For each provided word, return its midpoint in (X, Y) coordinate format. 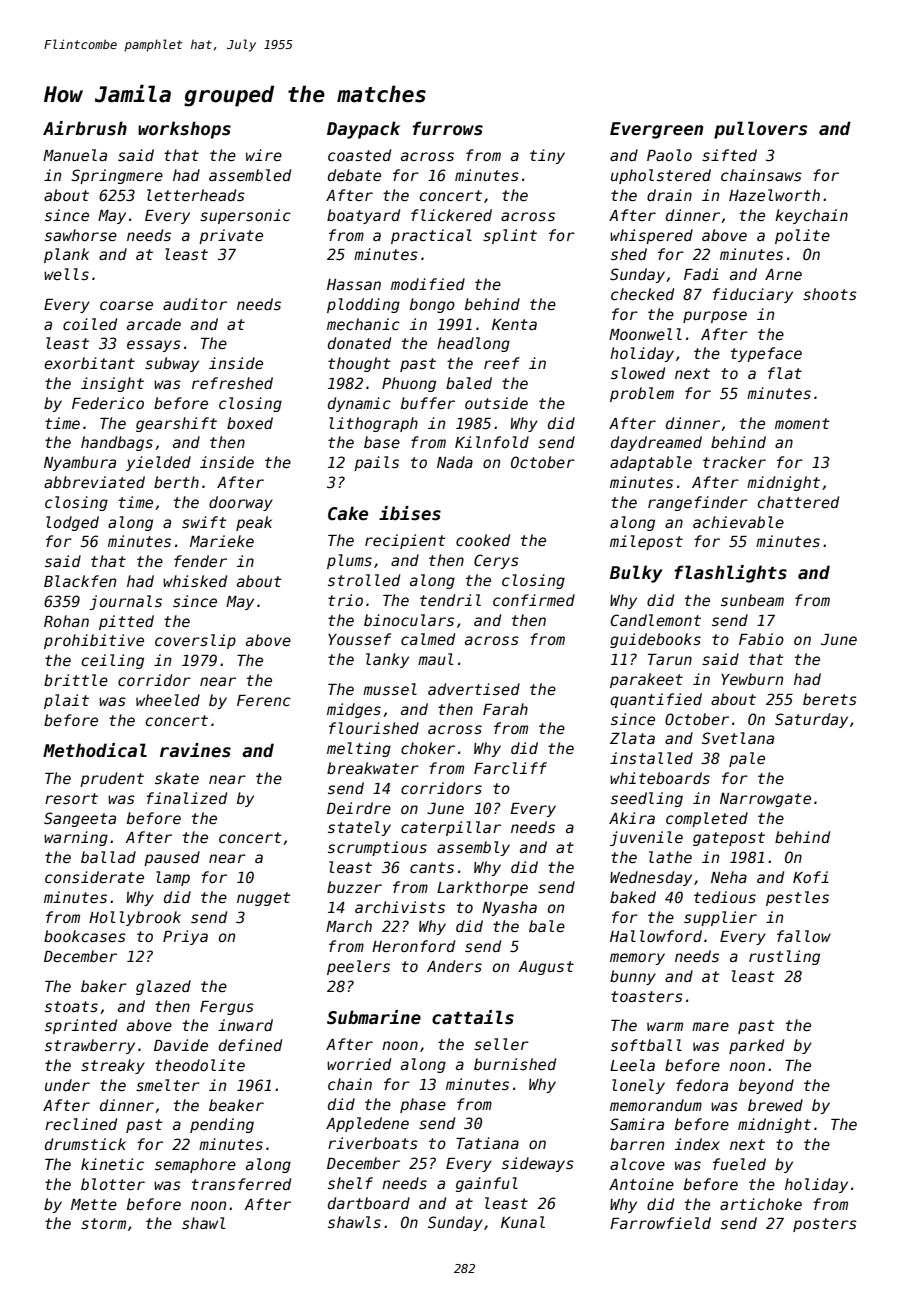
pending (222, 1125)
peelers (358, 967)
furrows (447, 128)
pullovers (760, 130)
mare (710, 1026)
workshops (184, 130)
